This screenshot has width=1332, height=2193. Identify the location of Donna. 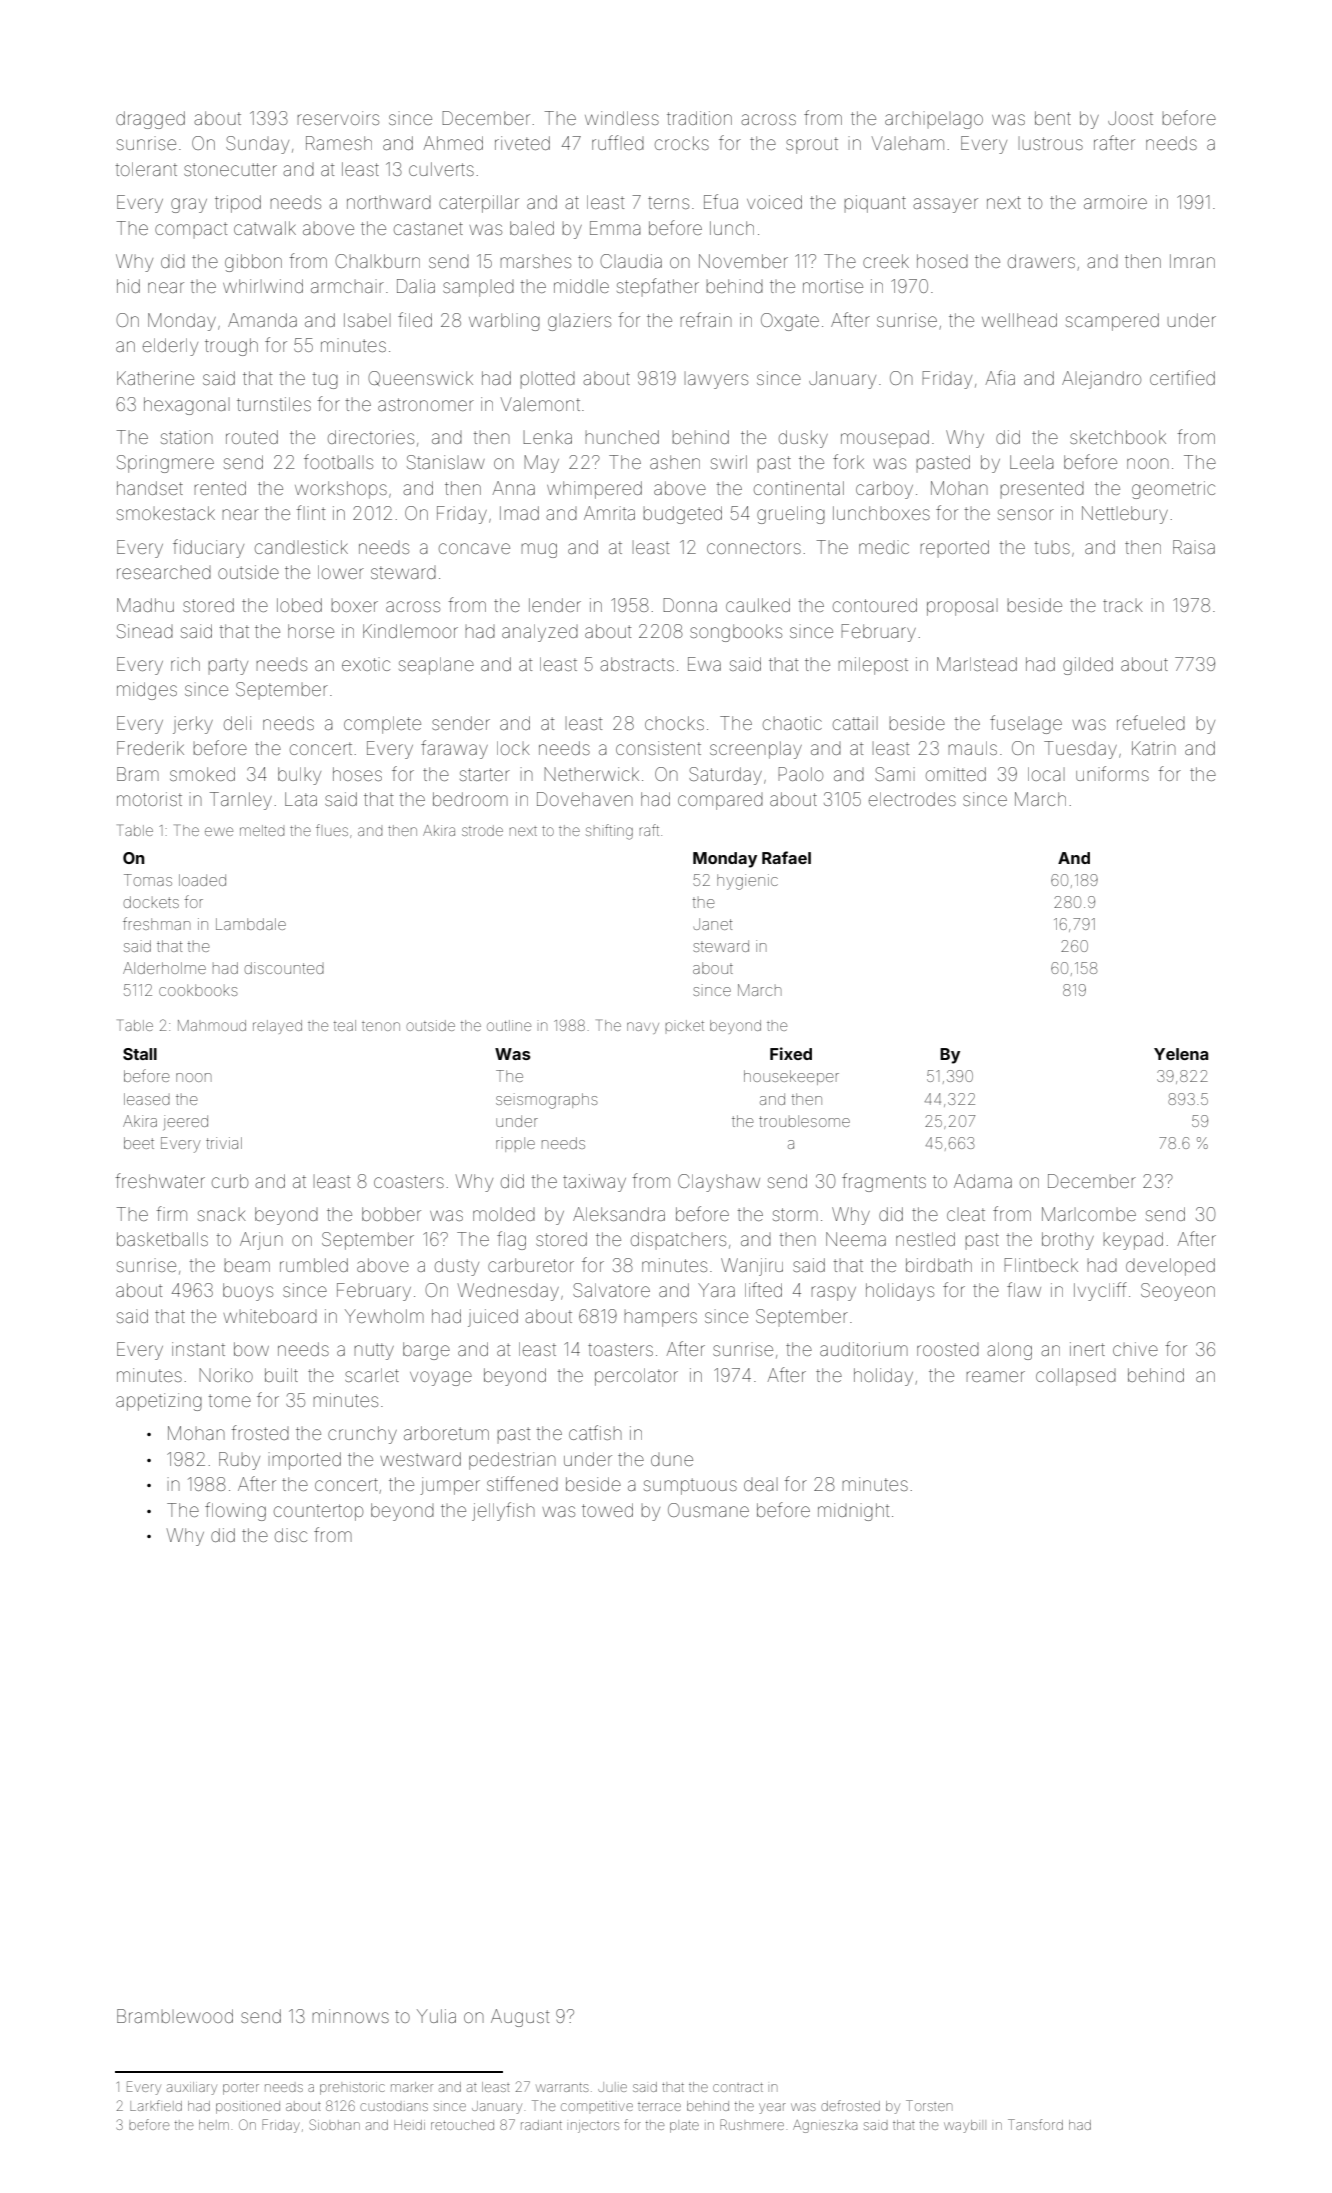
(690, 605).
